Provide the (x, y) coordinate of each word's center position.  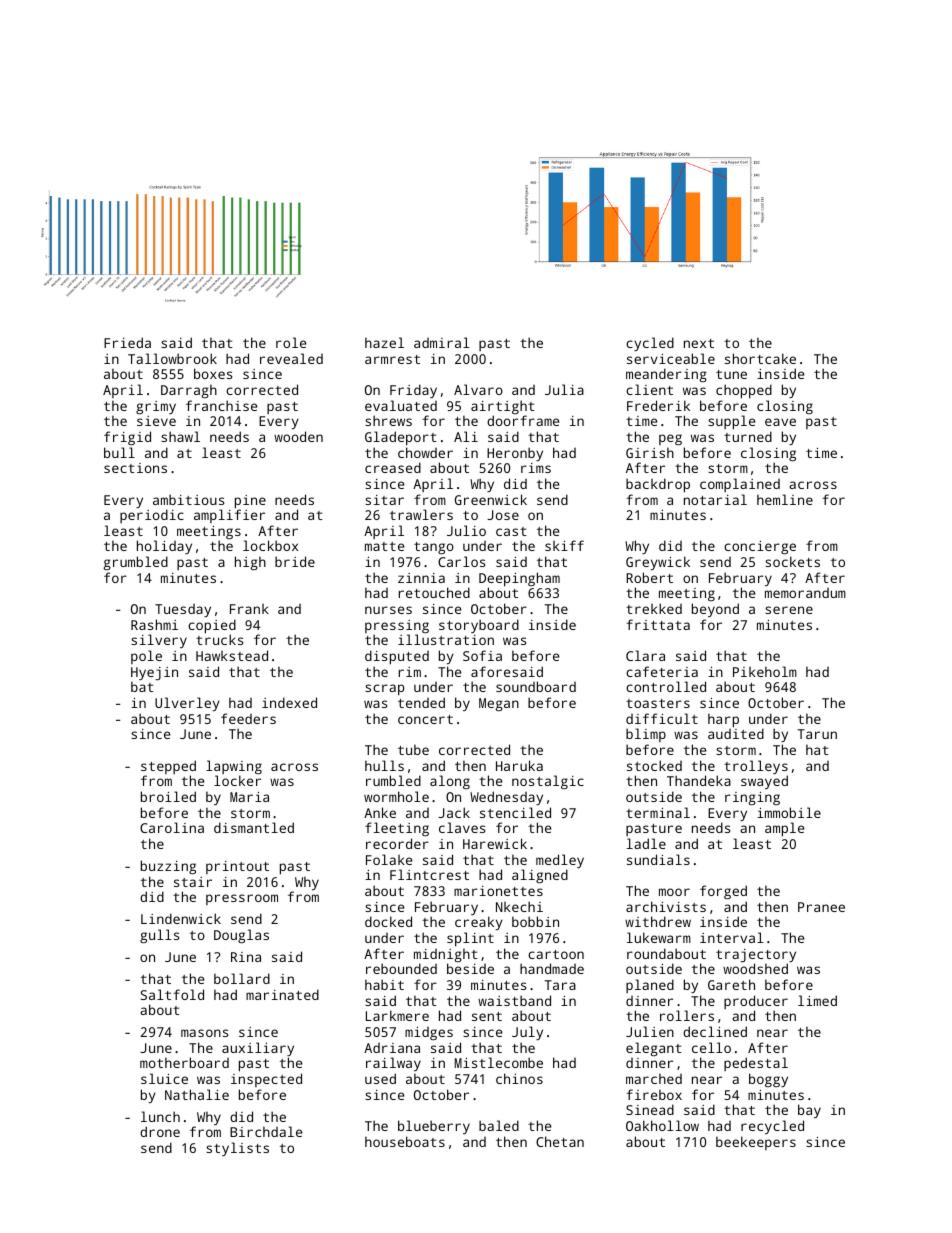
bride (295, 561)
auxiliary (258, 1050)
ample (784, 829)
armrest (392, 359)
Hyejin (154, 674)
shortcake (760, 358)
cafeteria (662, 671)
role (291, 342)
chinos (519, 1078)
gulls (159, 936)
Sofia (482, 655)
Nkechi (519, 906)
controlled (666, 686)
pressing (397, 627)
